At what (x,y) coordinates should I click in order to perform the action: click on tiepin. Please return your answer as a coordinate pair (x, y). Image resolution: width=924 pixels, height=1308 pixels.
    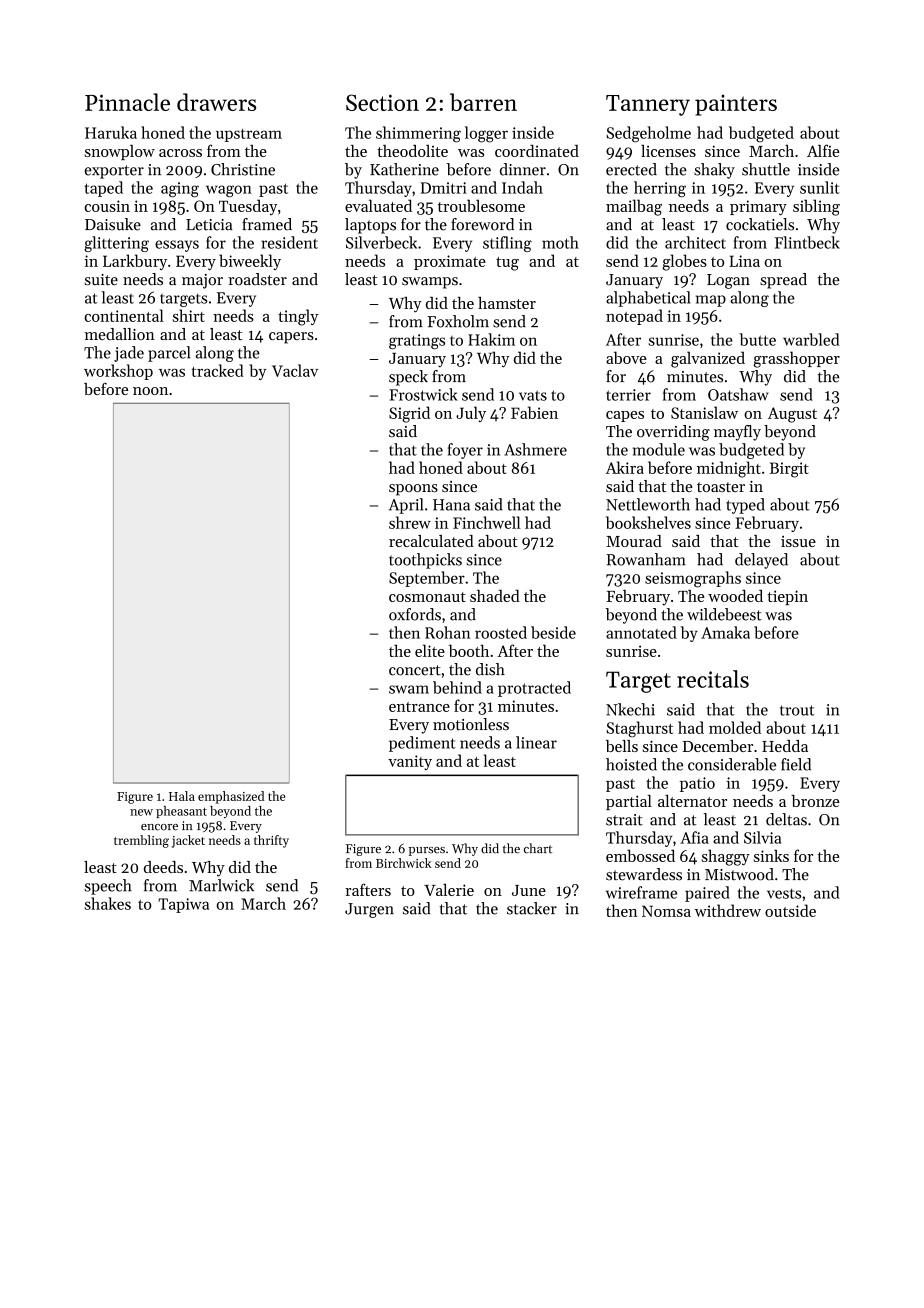
    Looking at the image, I should click on (788, 597).
